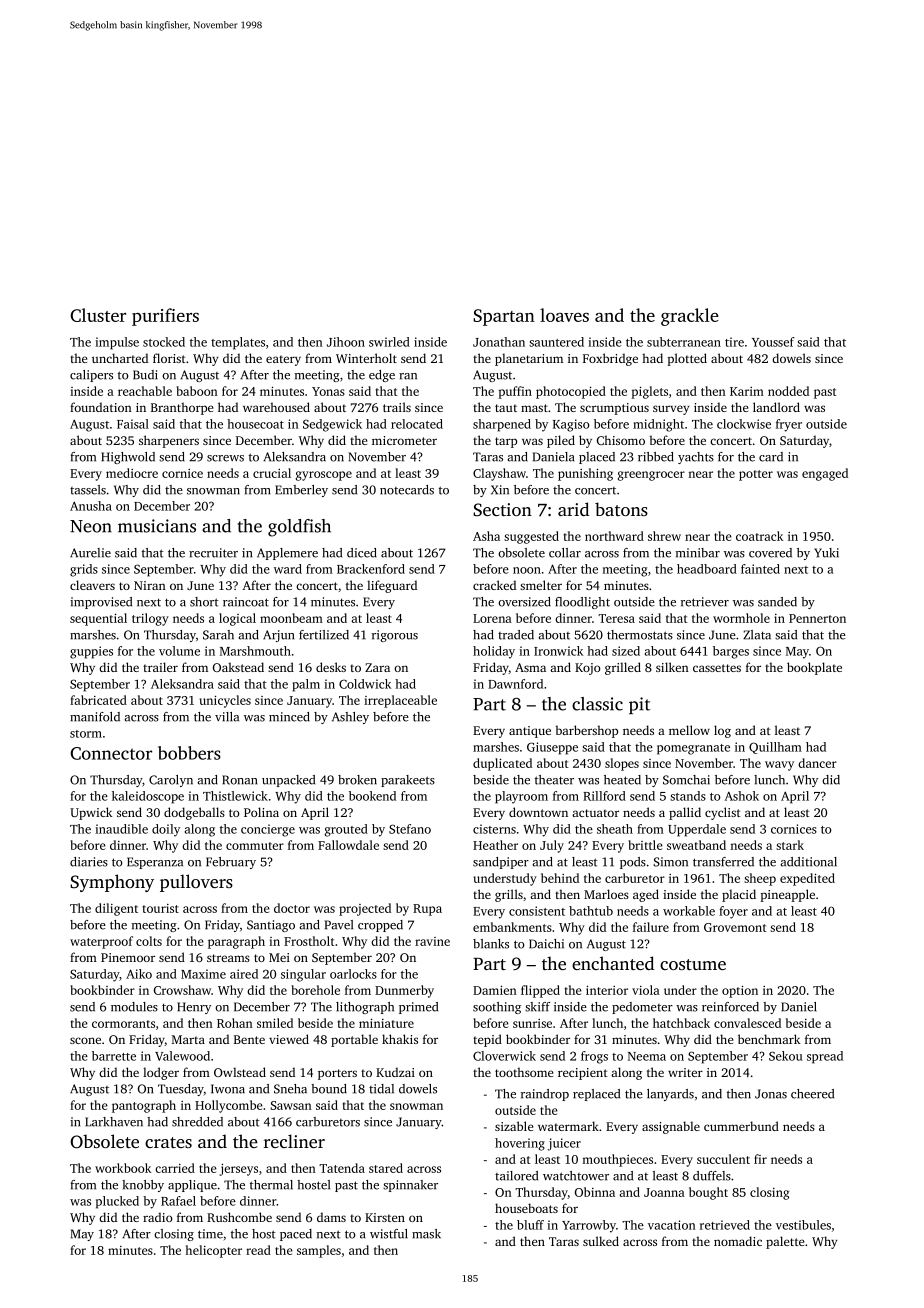 This screenshot has width=924, height=1308. Describe the element at coordinates (698, 553) in the screenshot. I see `minibar` at that location.
